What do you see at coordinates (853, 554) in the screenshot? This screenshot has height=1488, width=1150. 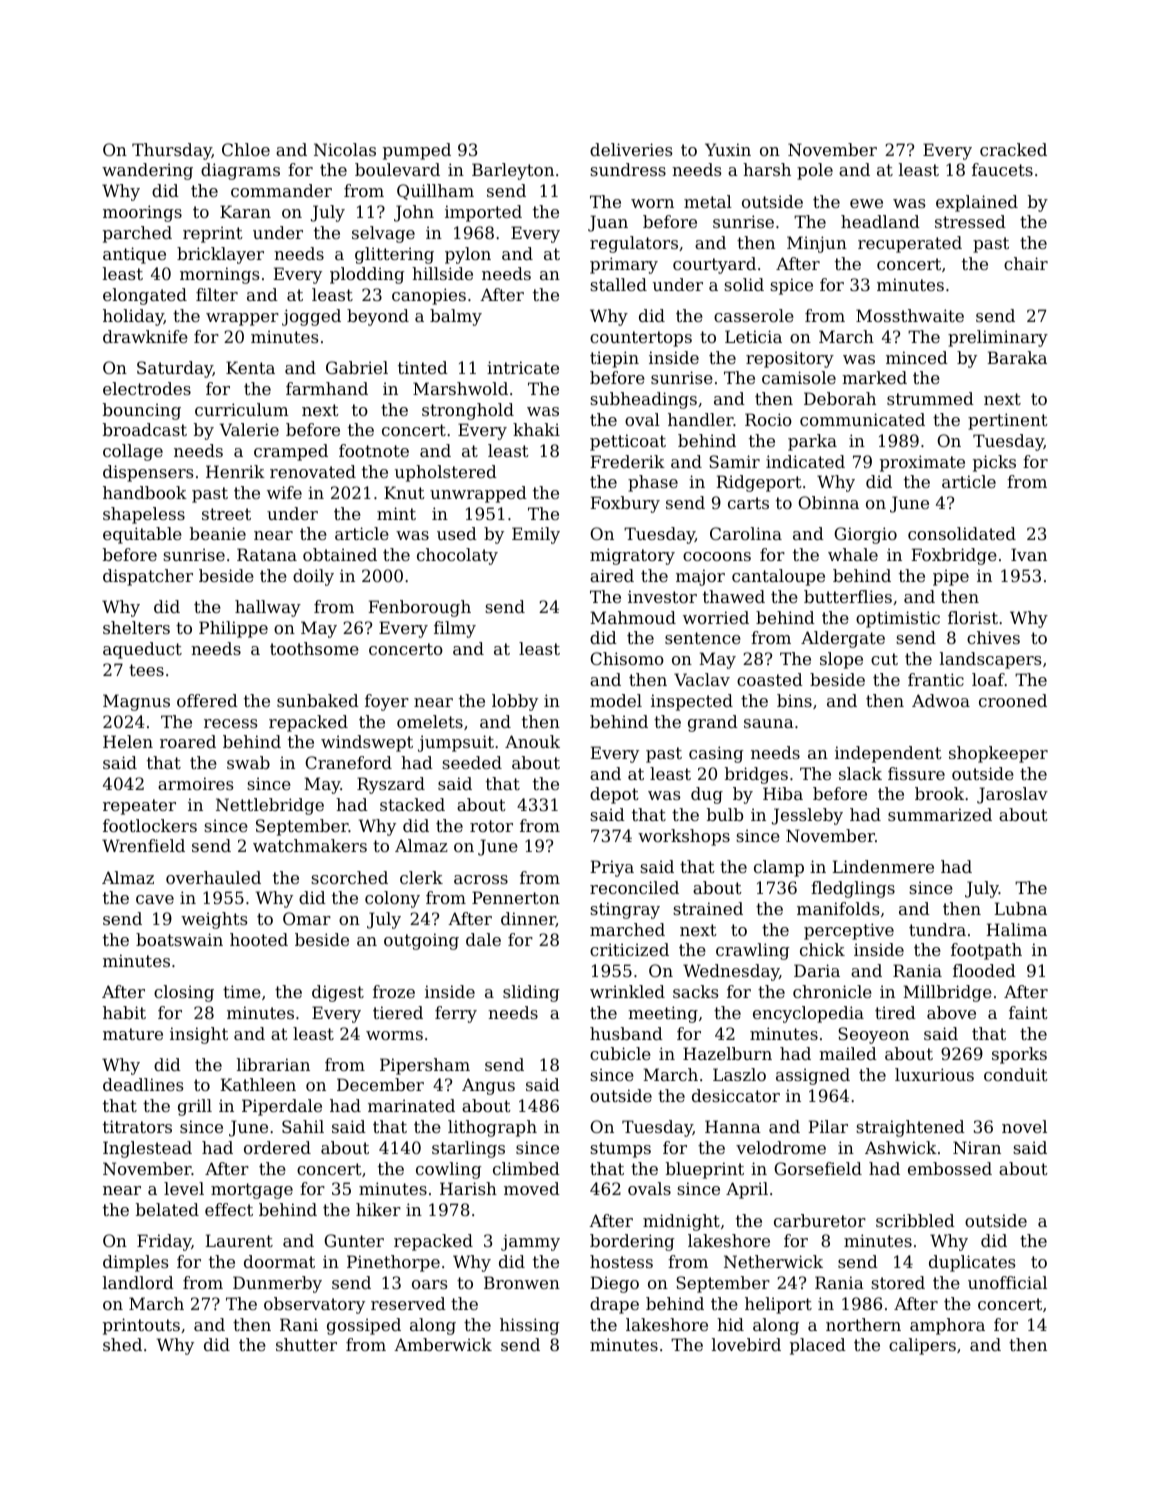 I see `whale` at bounding box center [853, 554].
